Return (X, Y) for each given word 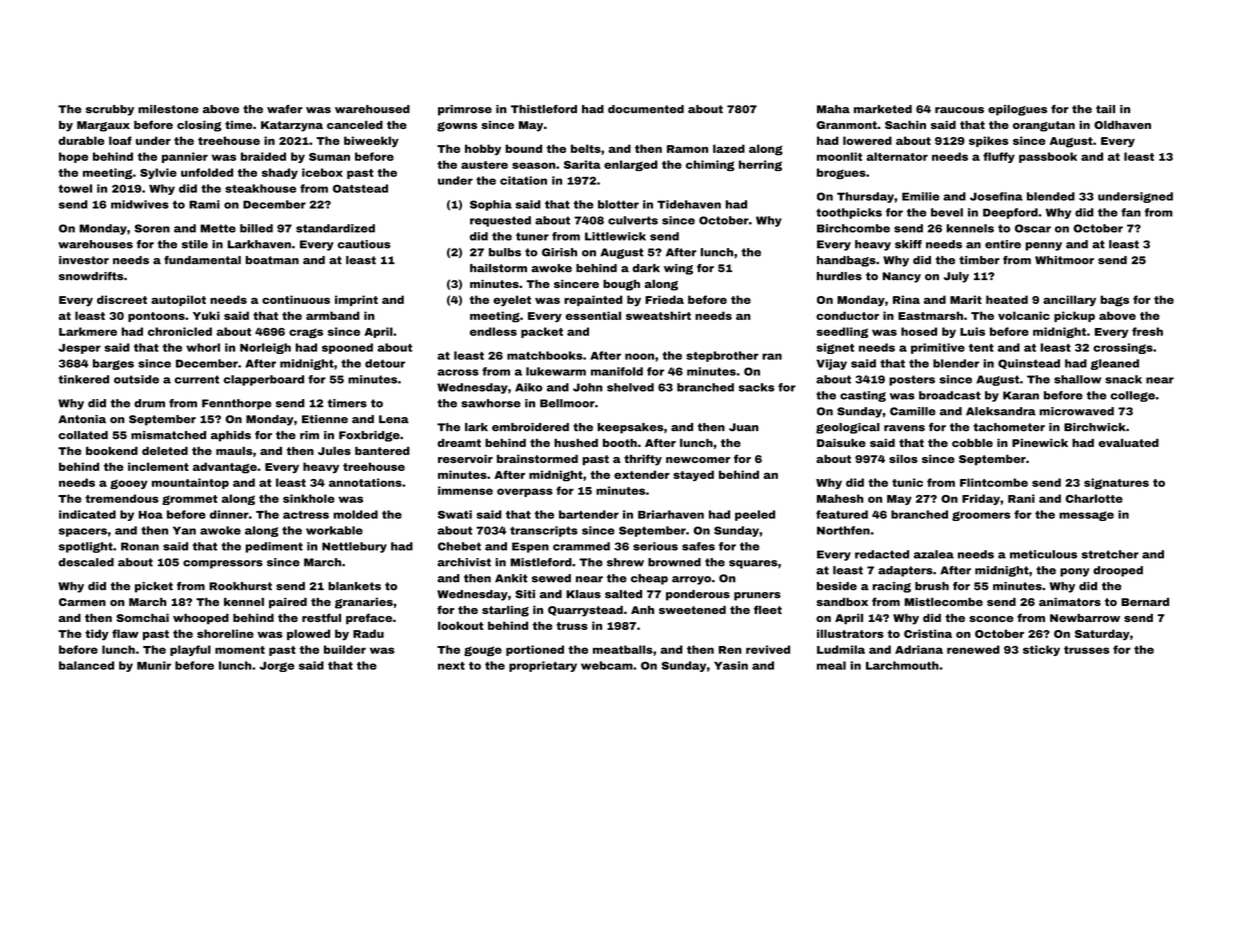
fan (1131, 212)
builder (345, 649)
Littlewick (615, 236)
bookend (112, 451)
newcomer (698, 460)
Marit (966, 299)
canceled (355, 125)
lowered (867, 140)
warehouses (95, 244)
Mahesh (840, 498)
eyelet (512, 301)
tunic (907, 482)
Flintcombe (994, 482)
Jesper (79, 349)
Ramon (687, 149)
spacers (83, 532)
